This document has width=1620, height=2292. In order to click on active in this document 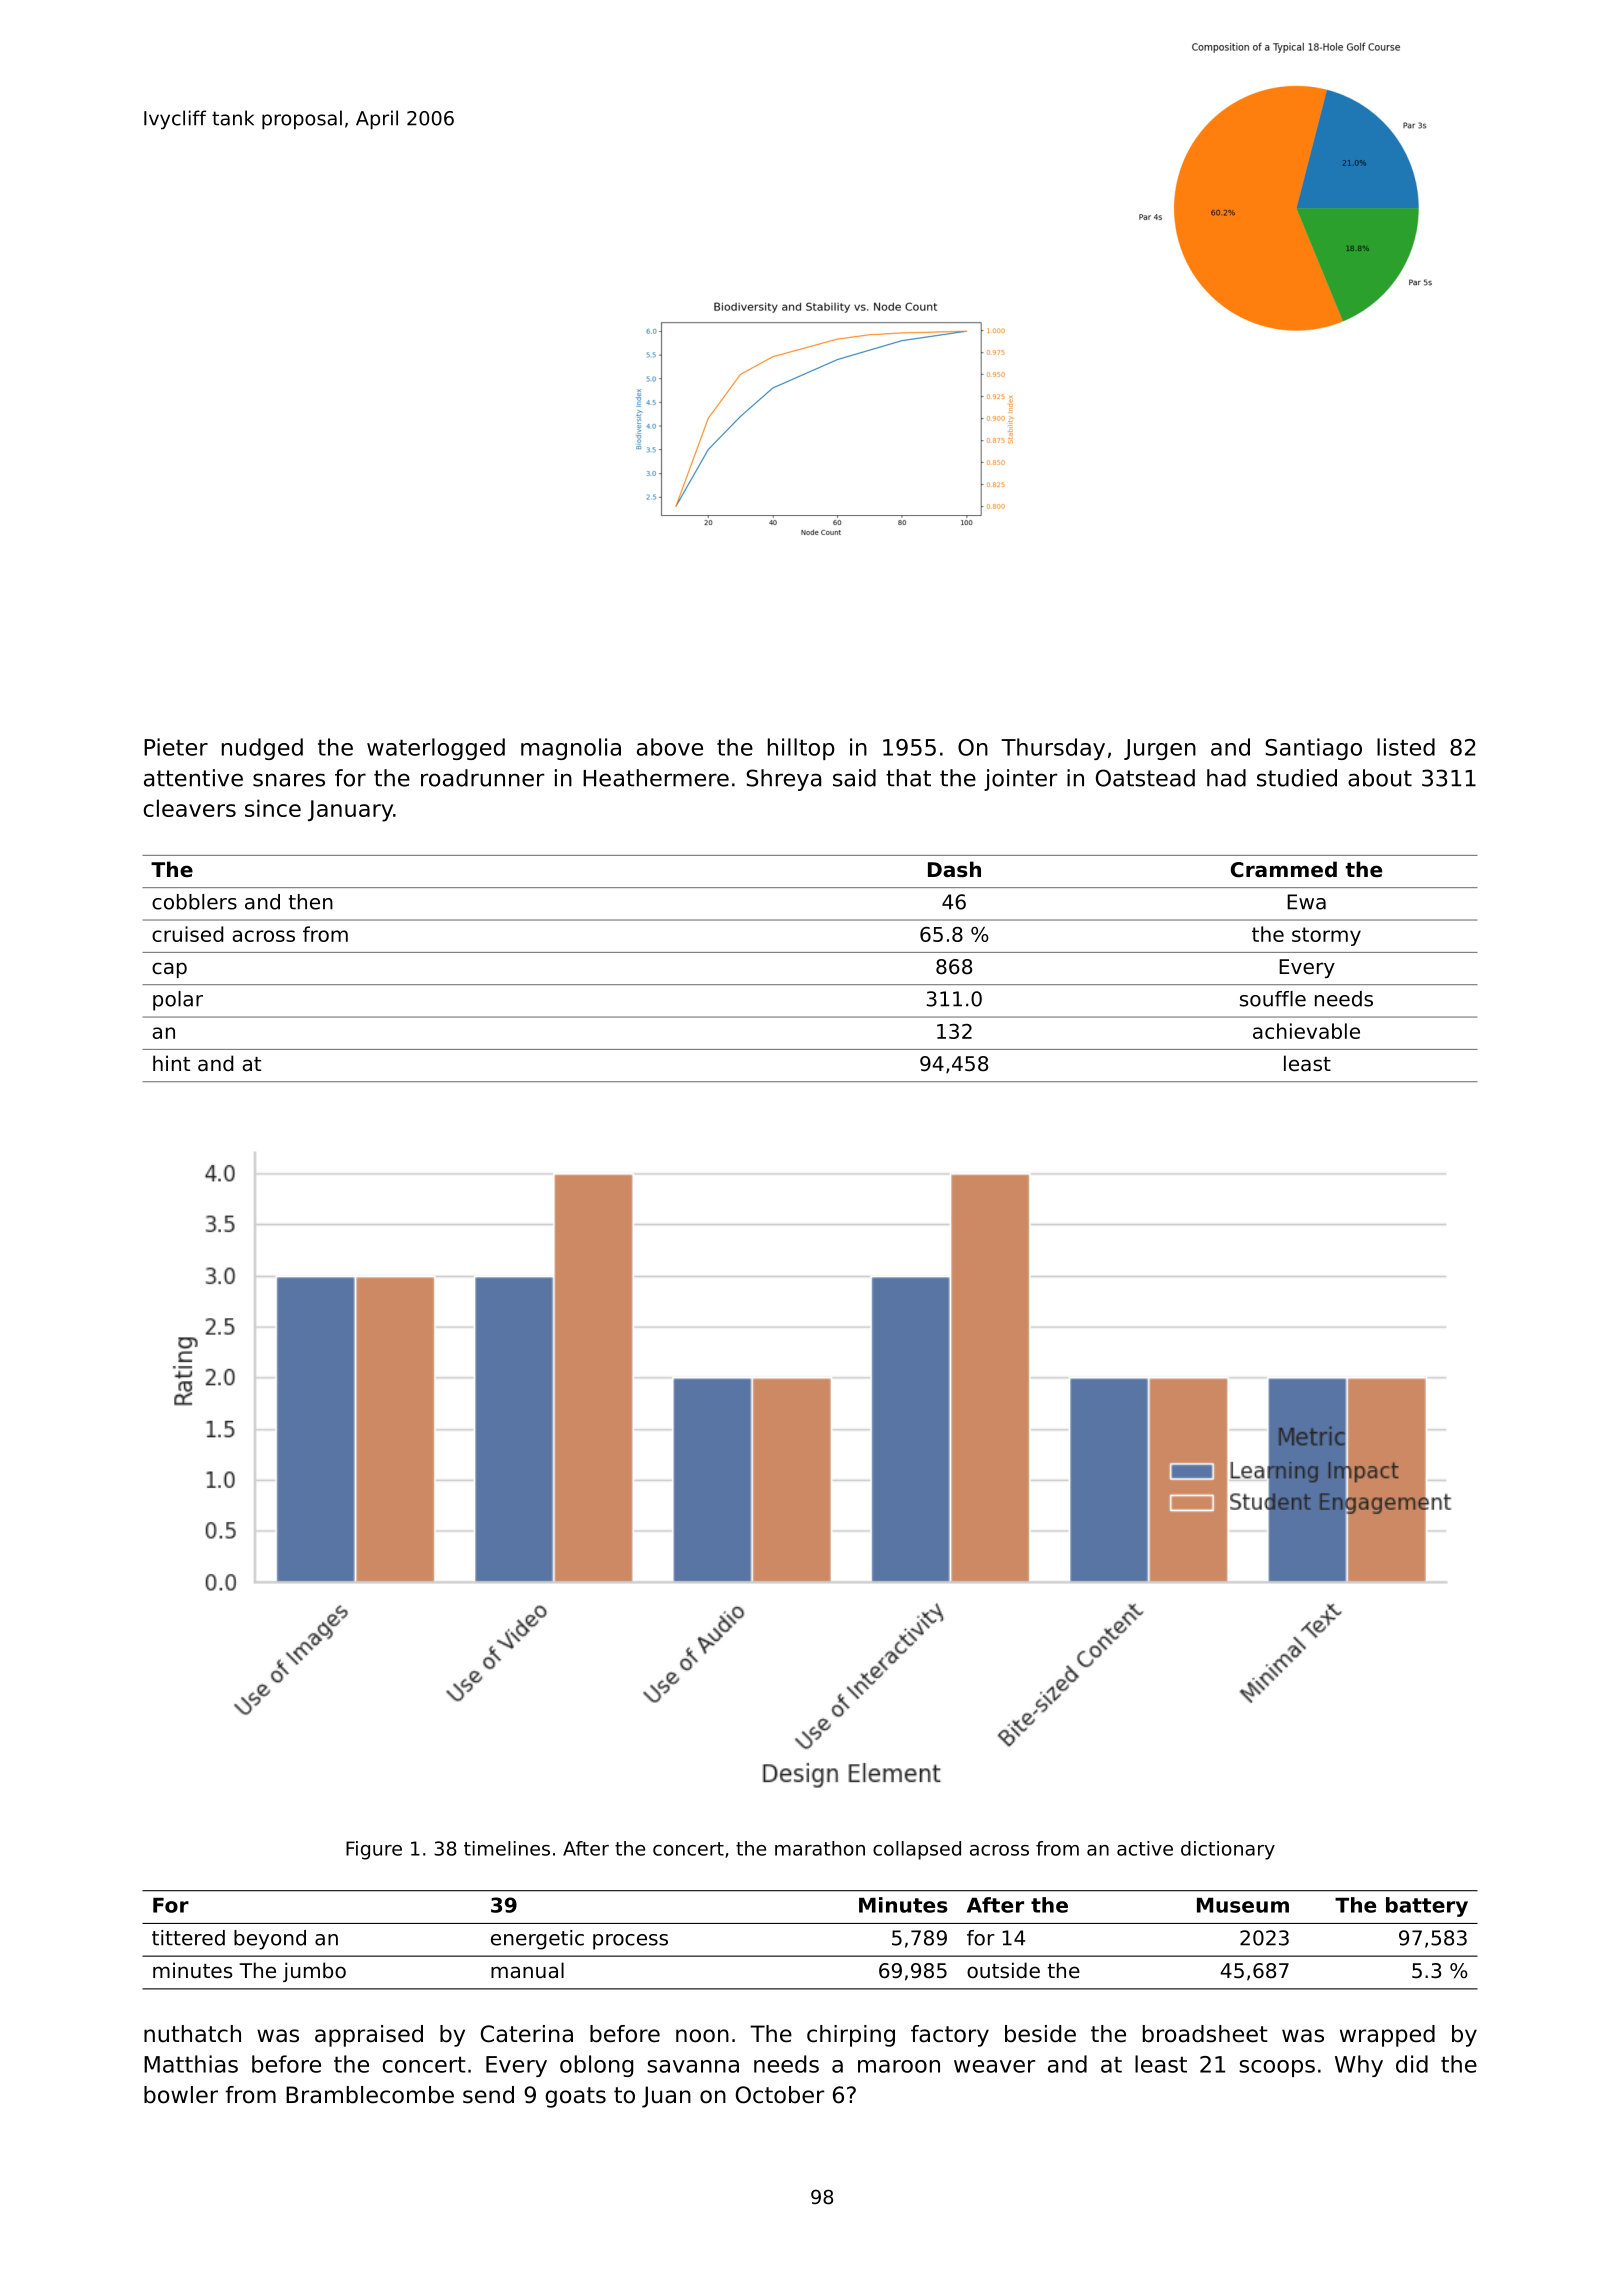, I will do `click(1145, 1848)`.
